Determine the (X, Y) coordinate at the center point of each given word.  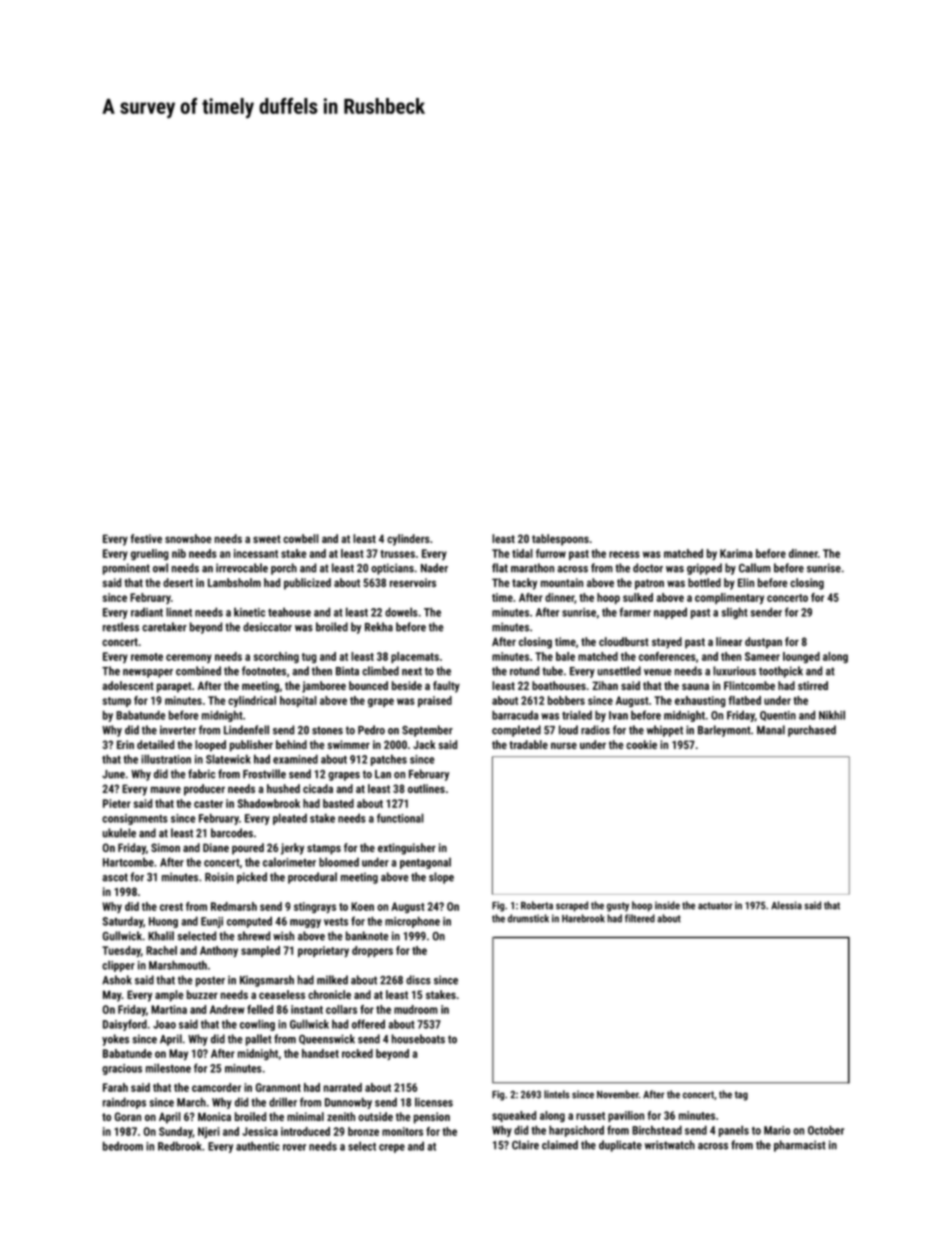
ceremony (189, 658)
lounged (801, 657)
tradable (528, 744)
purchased (812, 731)
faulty (446, 687)
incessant (256, 553)
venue (658, 672)
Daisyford (125, 1025)
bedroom (123, 1146)
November (618, 1094)
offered (368, 1024)
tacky (524, 584)
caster (208, 804)
